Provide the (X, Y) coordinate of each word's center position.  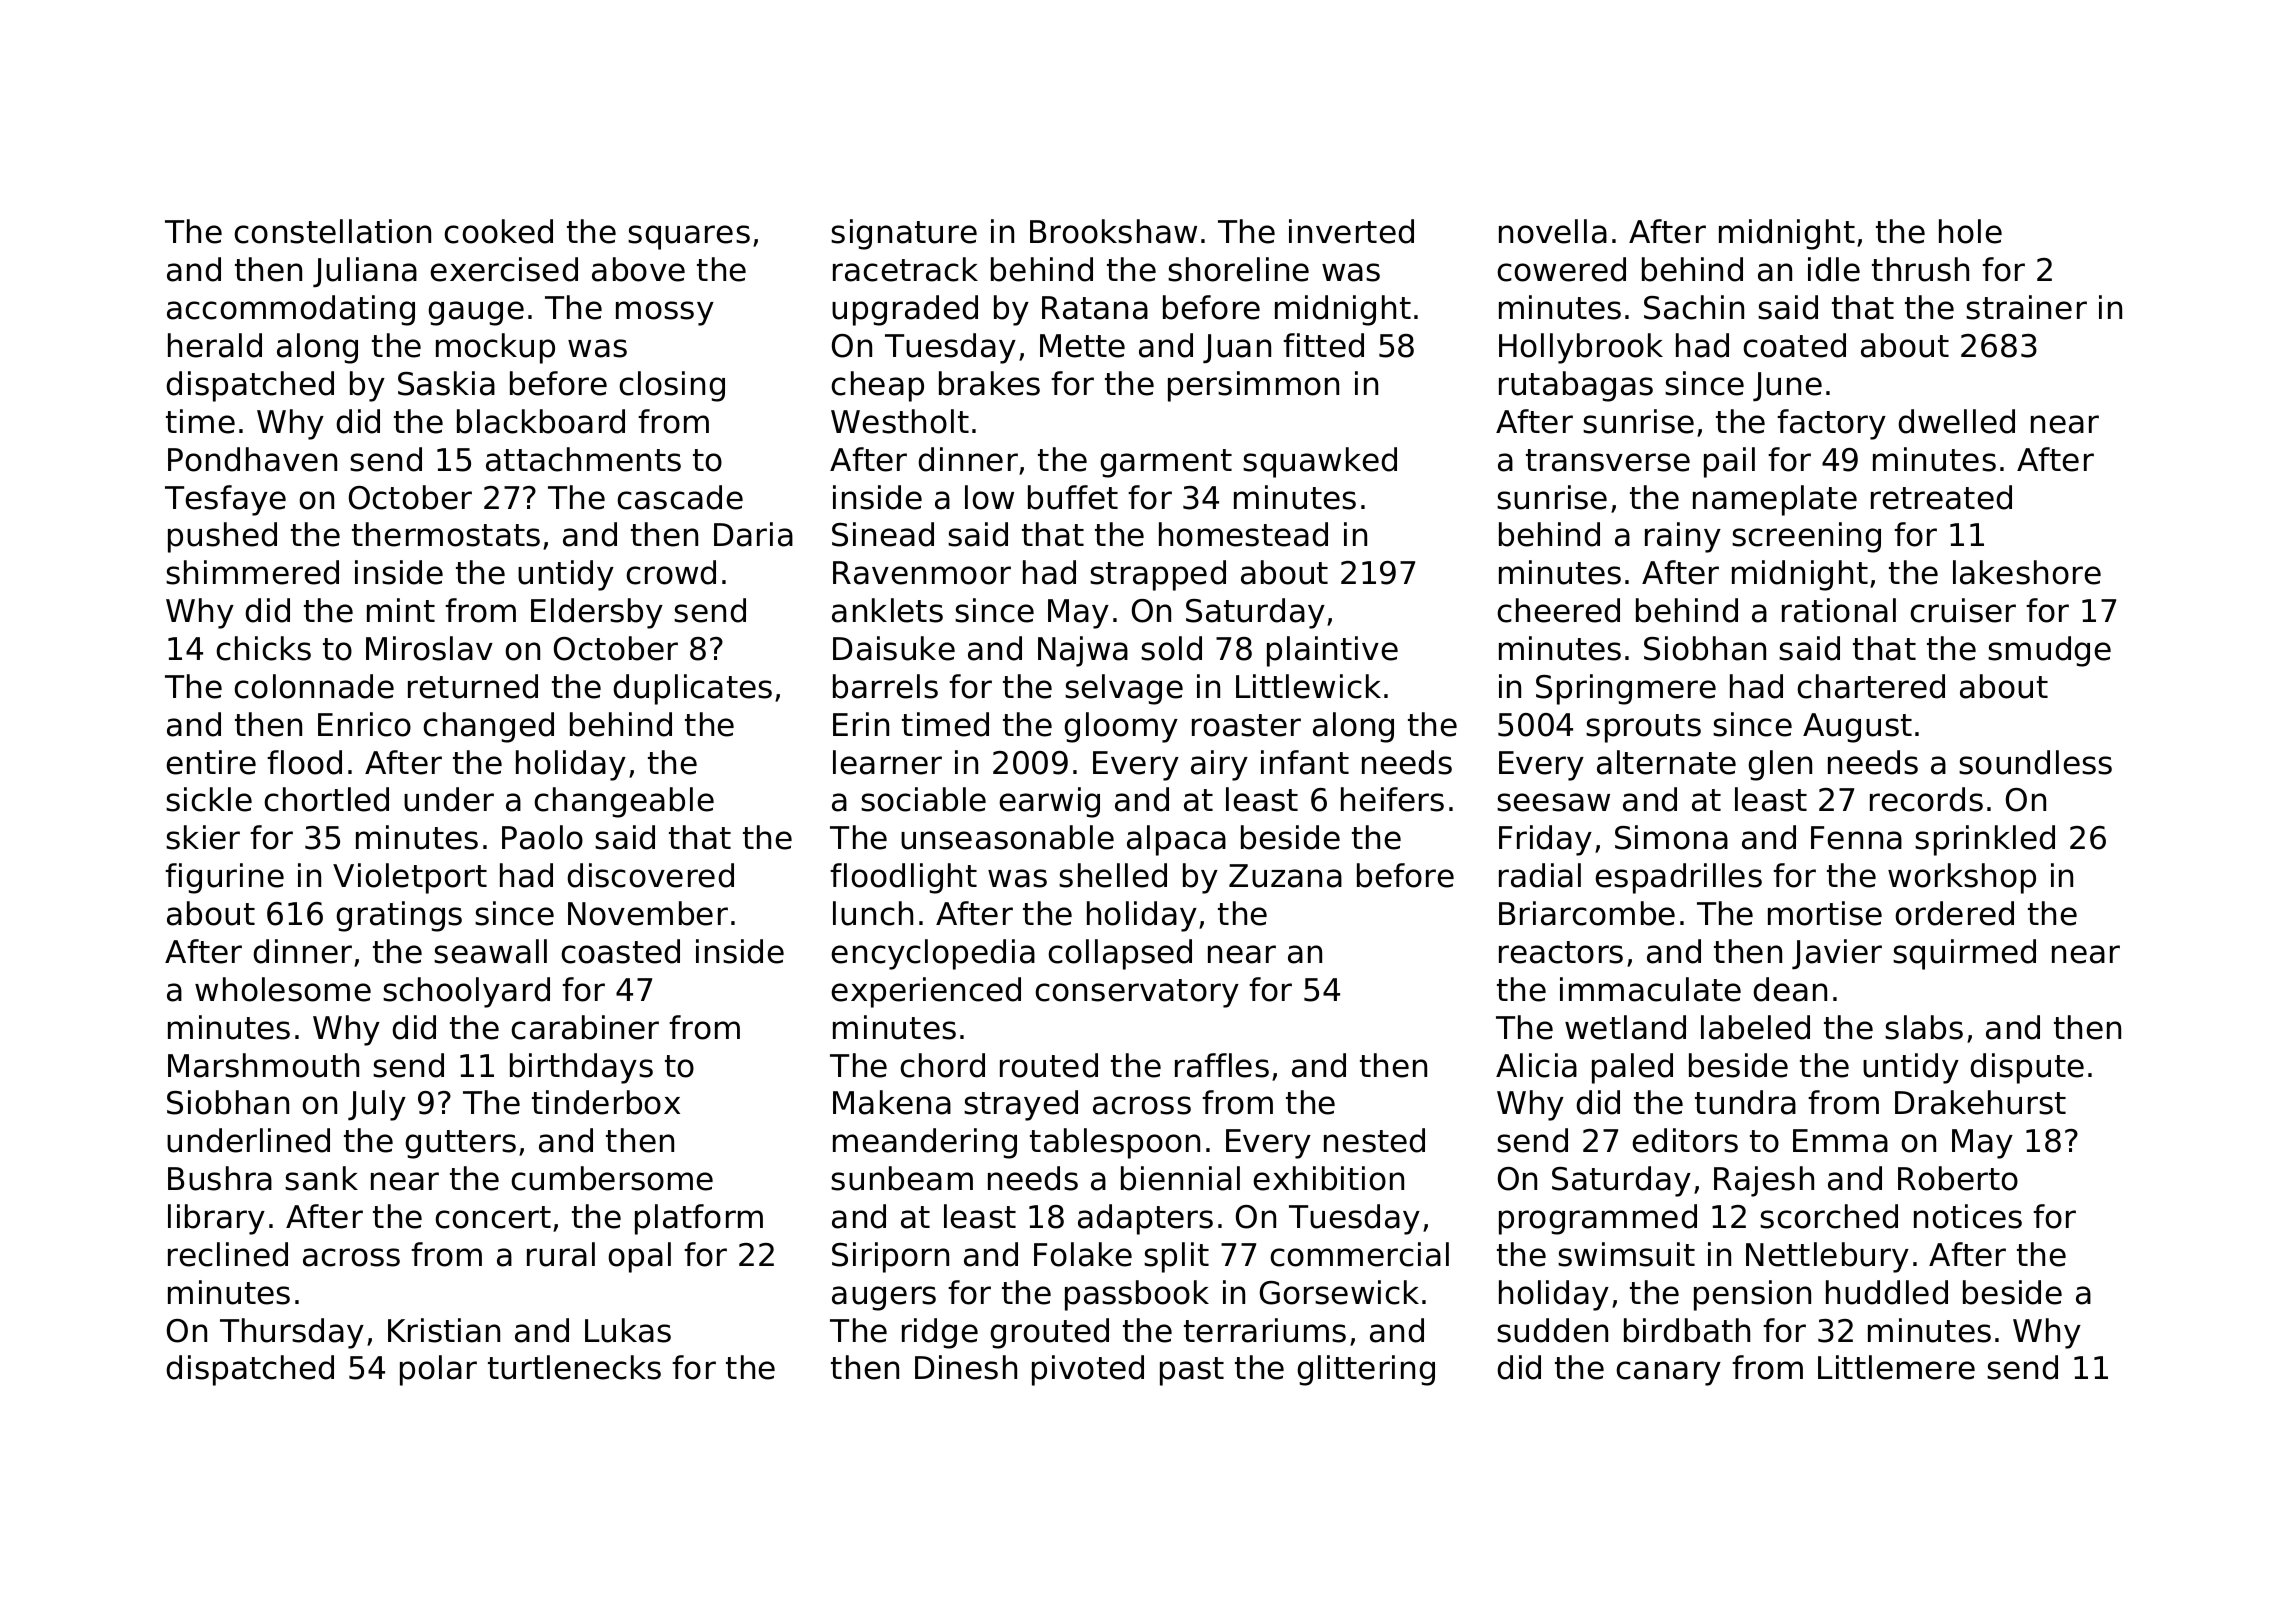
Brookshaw (1113, 231)
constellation (332, 231)
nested (1374, 1140)
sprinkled (1985, 840)
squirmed (1964, 954)
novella (1553, 231)
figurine (224, 878)
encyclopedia (933, 954)
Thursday (292, 1333)
